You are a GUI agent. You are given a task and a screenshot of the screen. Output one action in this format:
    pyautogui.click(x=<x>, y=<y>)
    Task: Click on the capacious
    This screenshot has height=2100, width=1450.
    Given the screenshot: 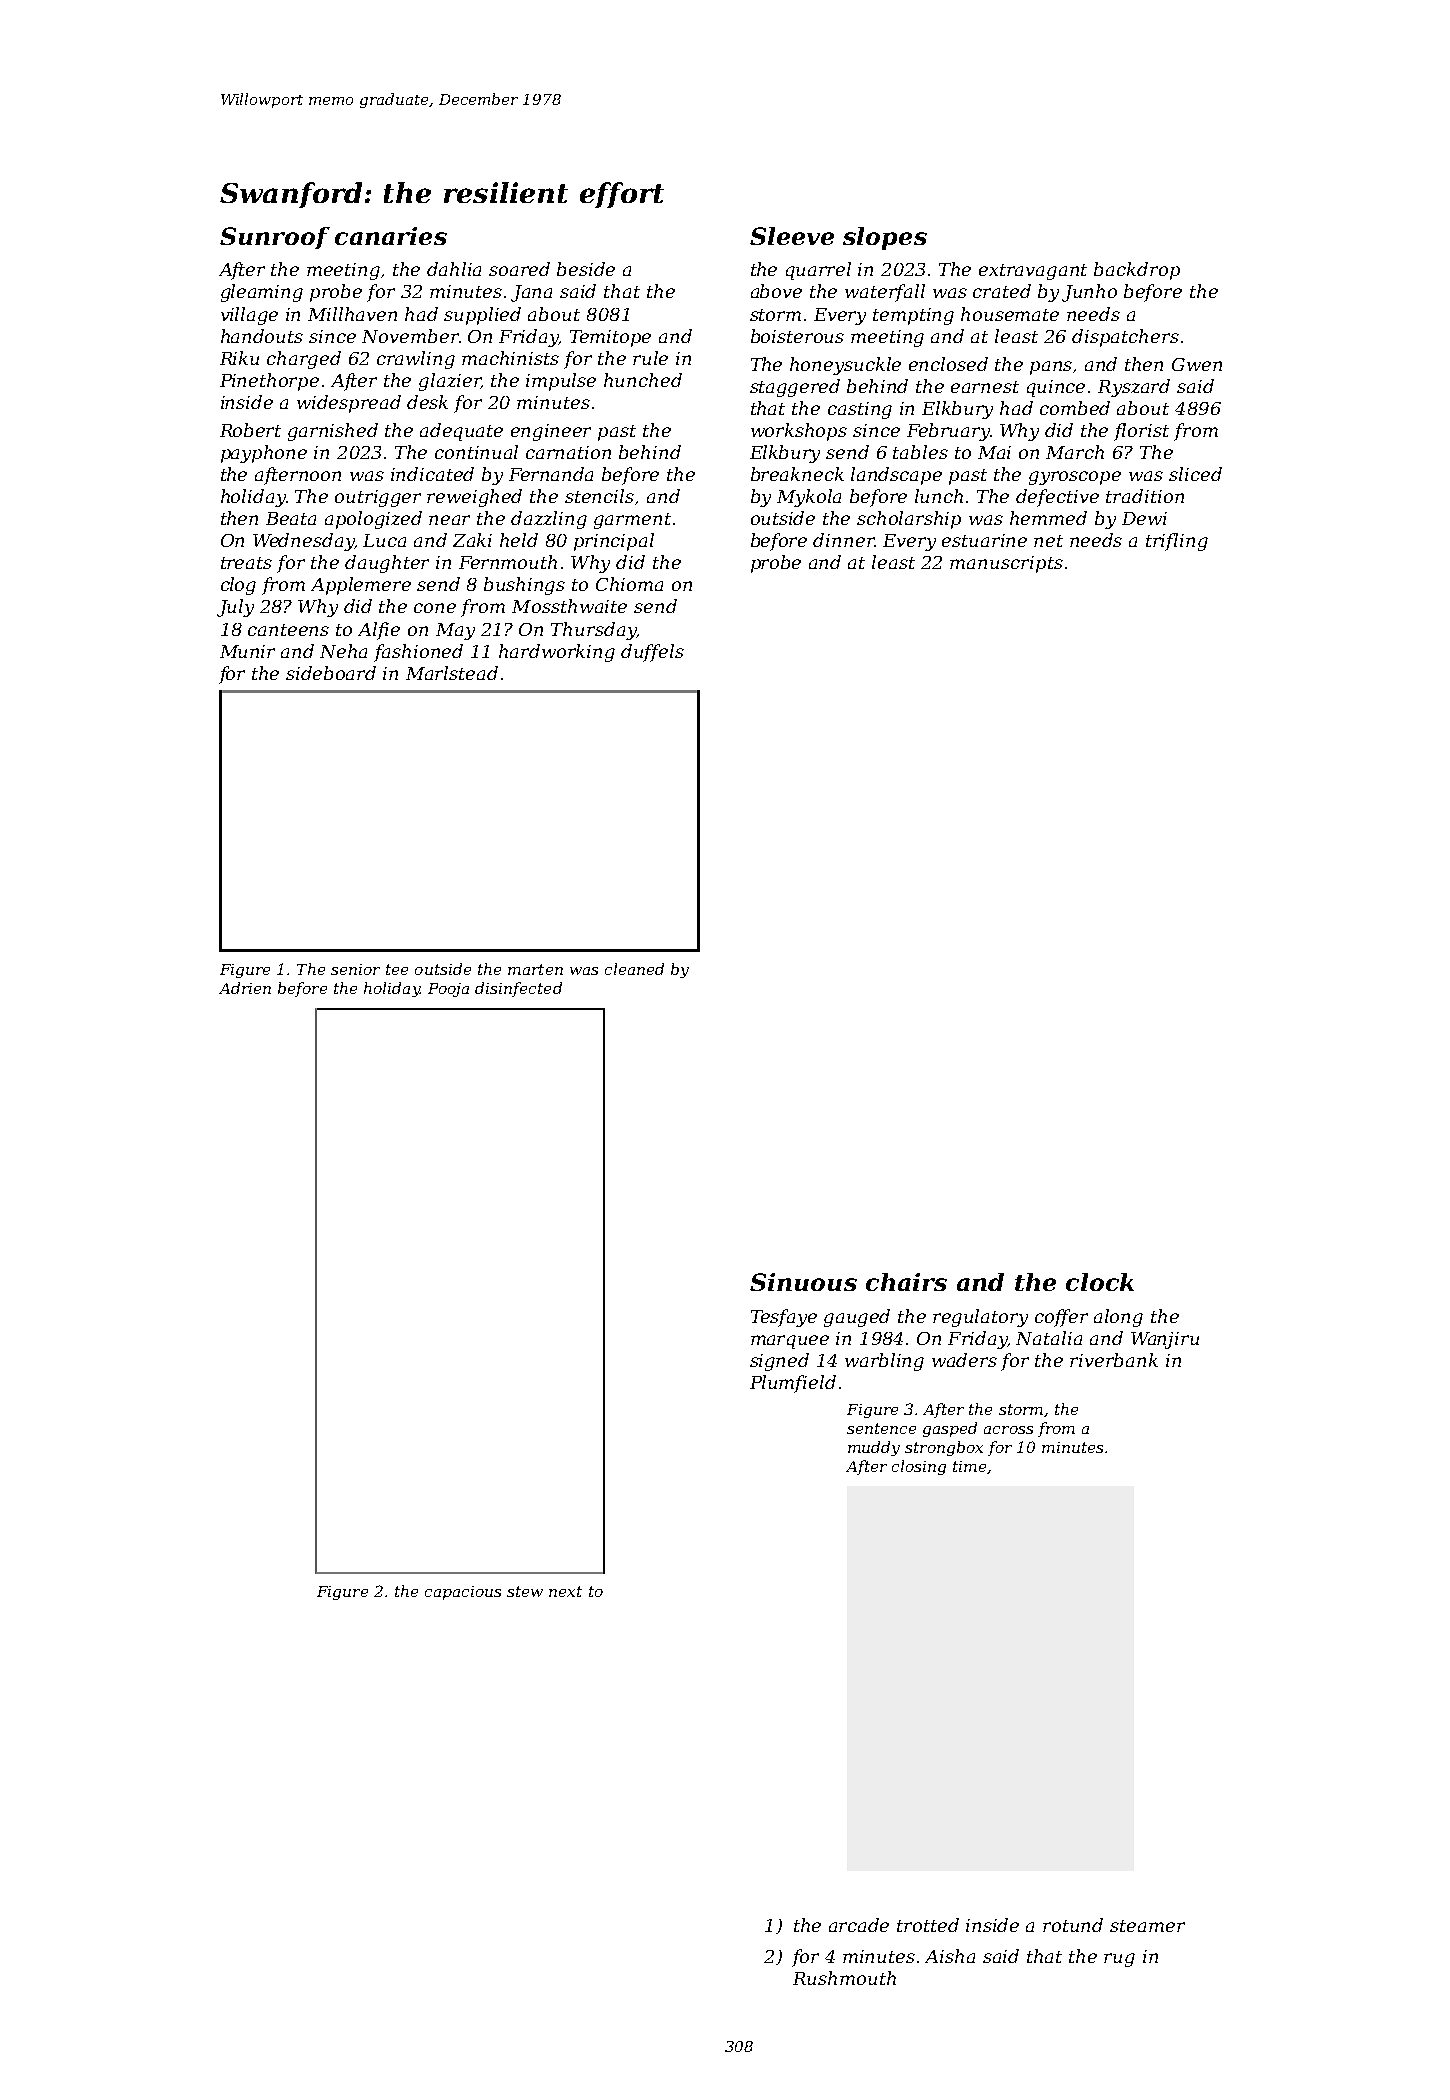 What is the action you would take?
    pyautogui.click(x=463, y=1593)
